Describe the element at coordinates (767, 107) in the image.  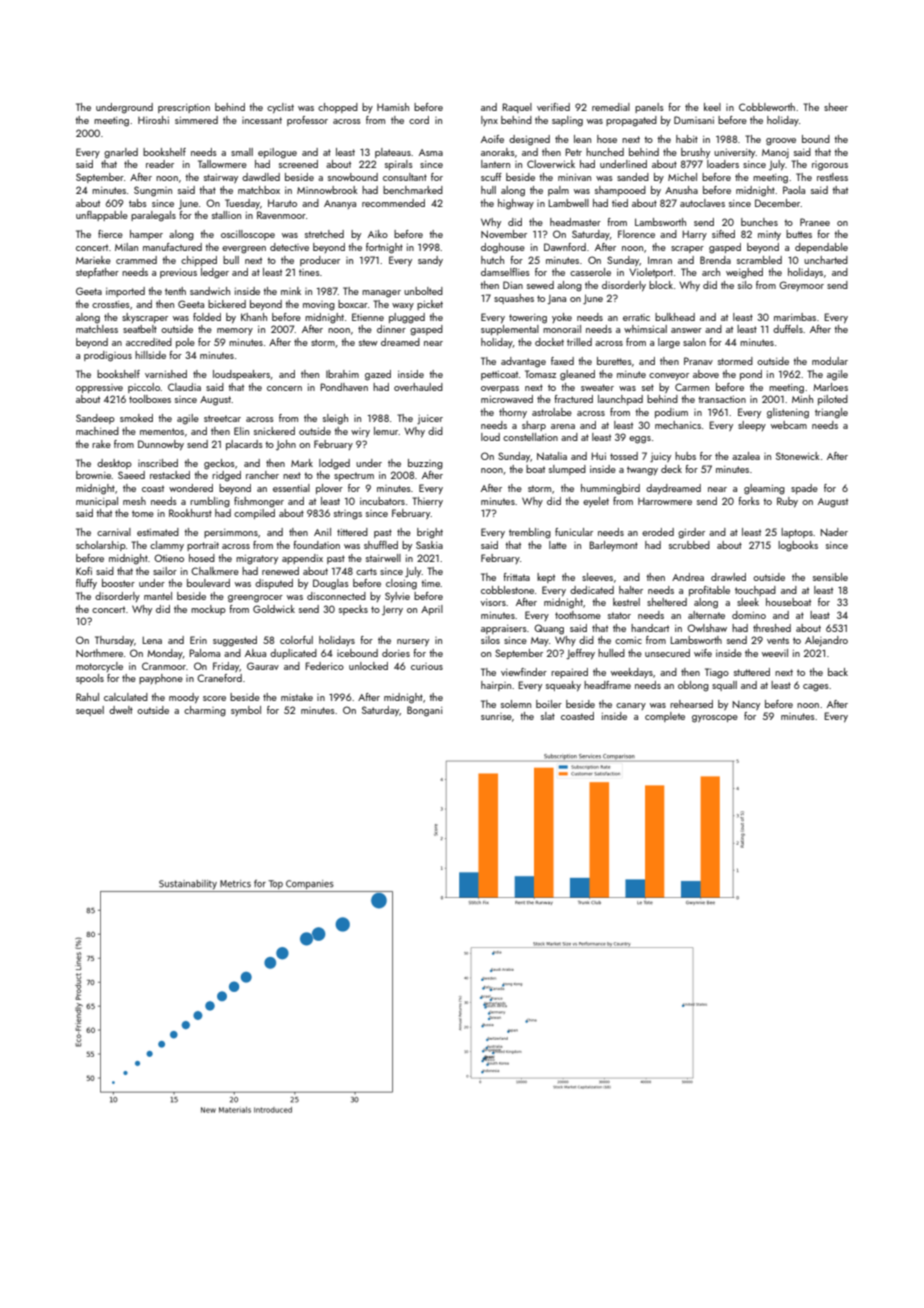
I see `Cobbleworth` at that location.
